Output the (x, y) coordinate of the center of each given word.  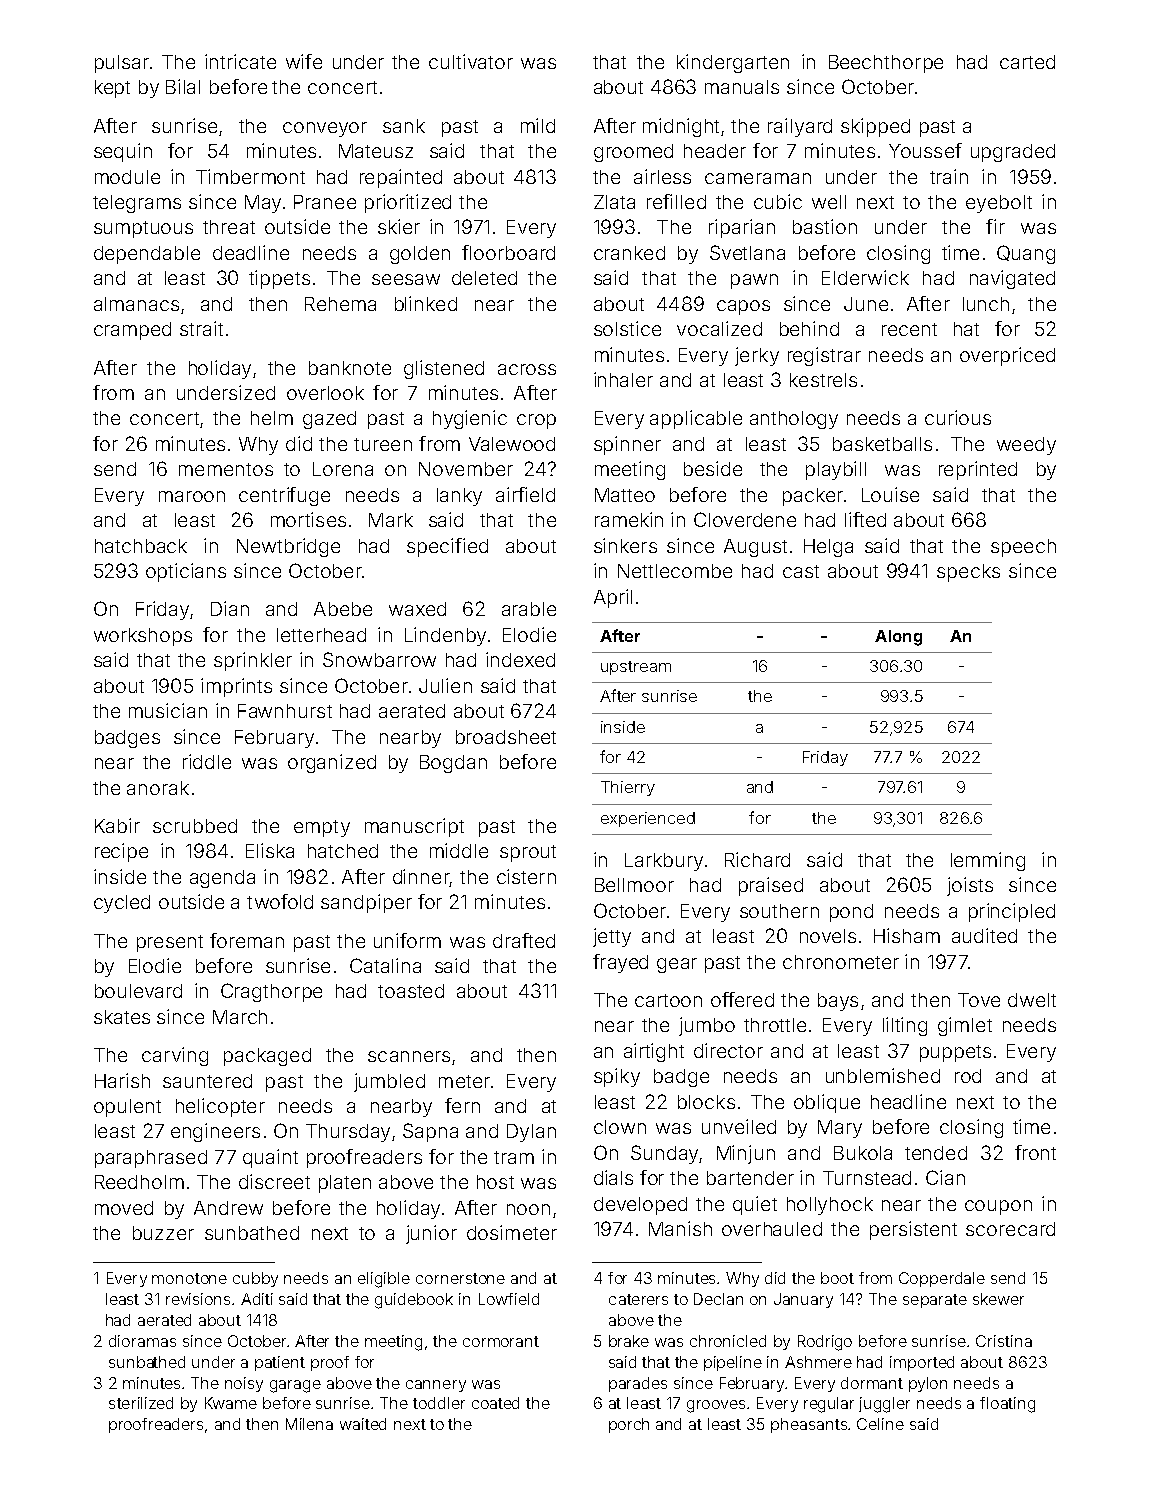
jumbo (707, 1026)
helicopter (220, 1107)
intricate (240, 61)
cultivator (471, 61)
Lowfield (509, 1299)
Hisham (907, 935)
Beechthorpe (886, 64)
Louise (890, 494)
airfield (525, 494)
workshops (143, 637)
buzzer (163, 1233)
